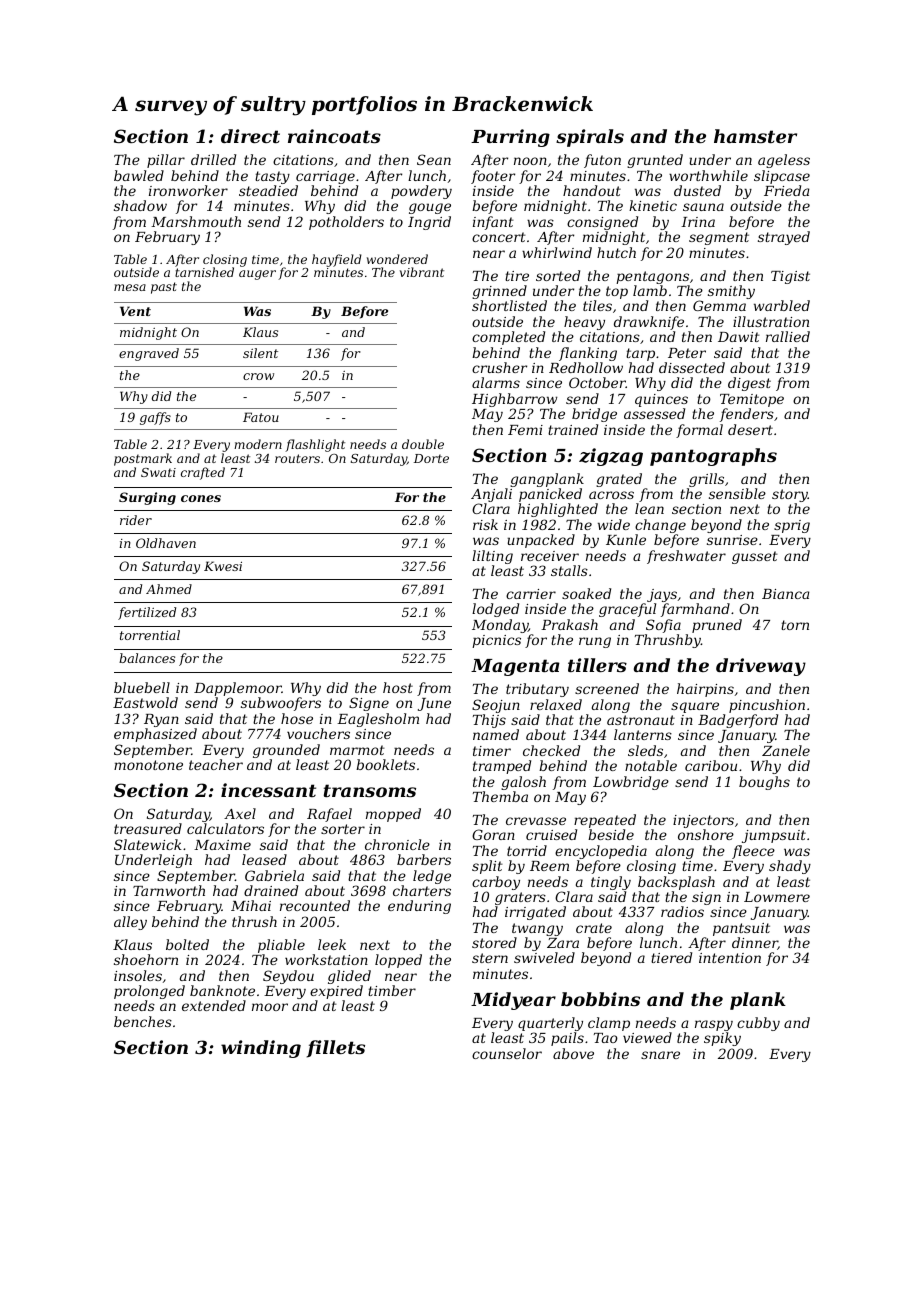  What do you see at coordinates (703, 207) in the document?
I see `sauna` at bounding box center [703, 207].
